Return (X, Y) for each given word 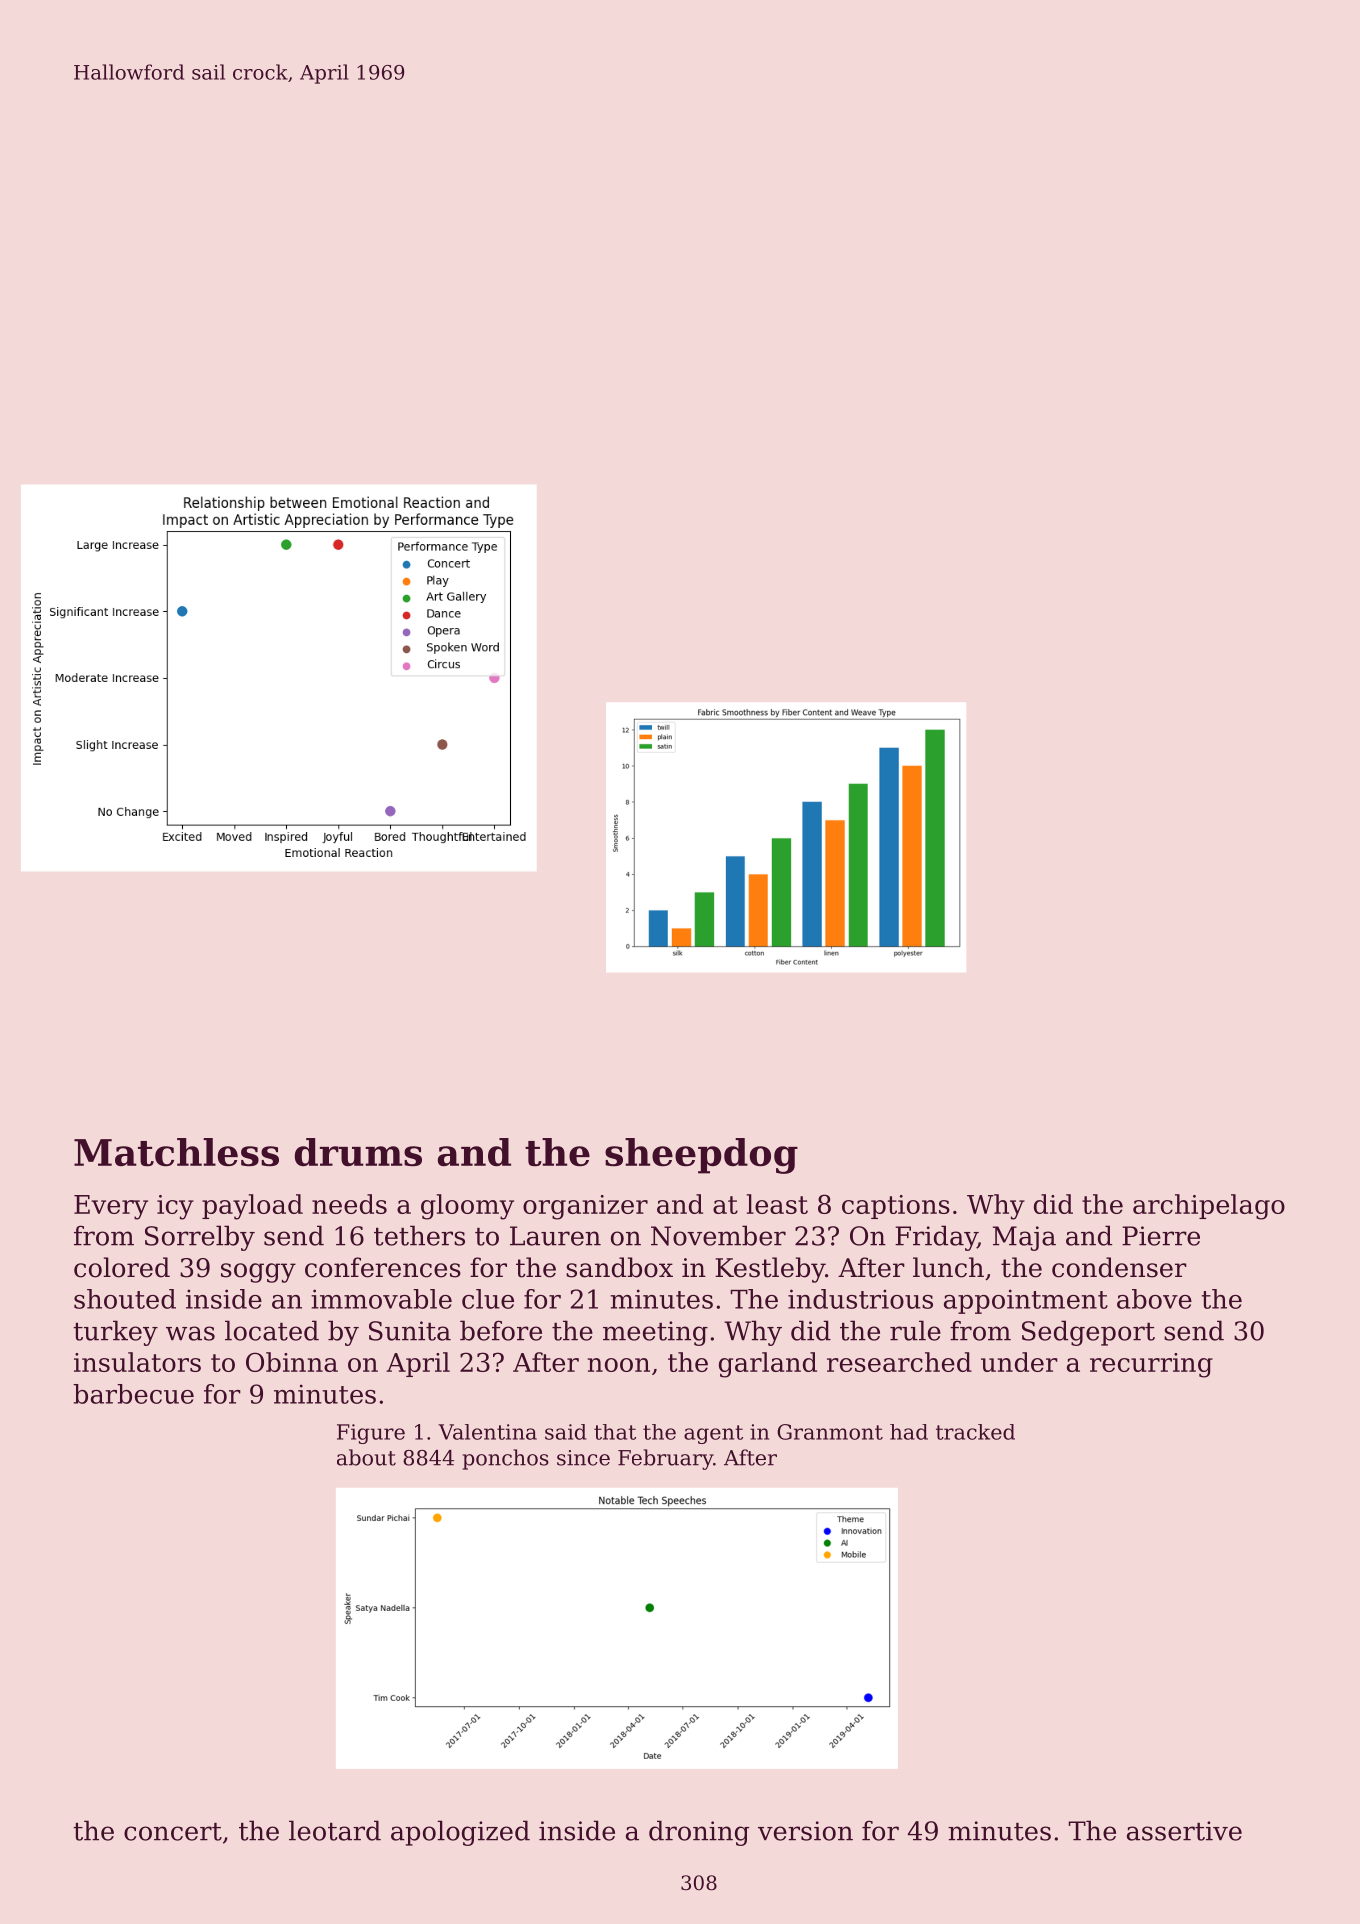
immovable (381, 1299)
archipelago (1209, 1207)
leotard (335, 1830)
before (501, 1330)
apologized (460, 1833)
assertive (1184, 1831)
